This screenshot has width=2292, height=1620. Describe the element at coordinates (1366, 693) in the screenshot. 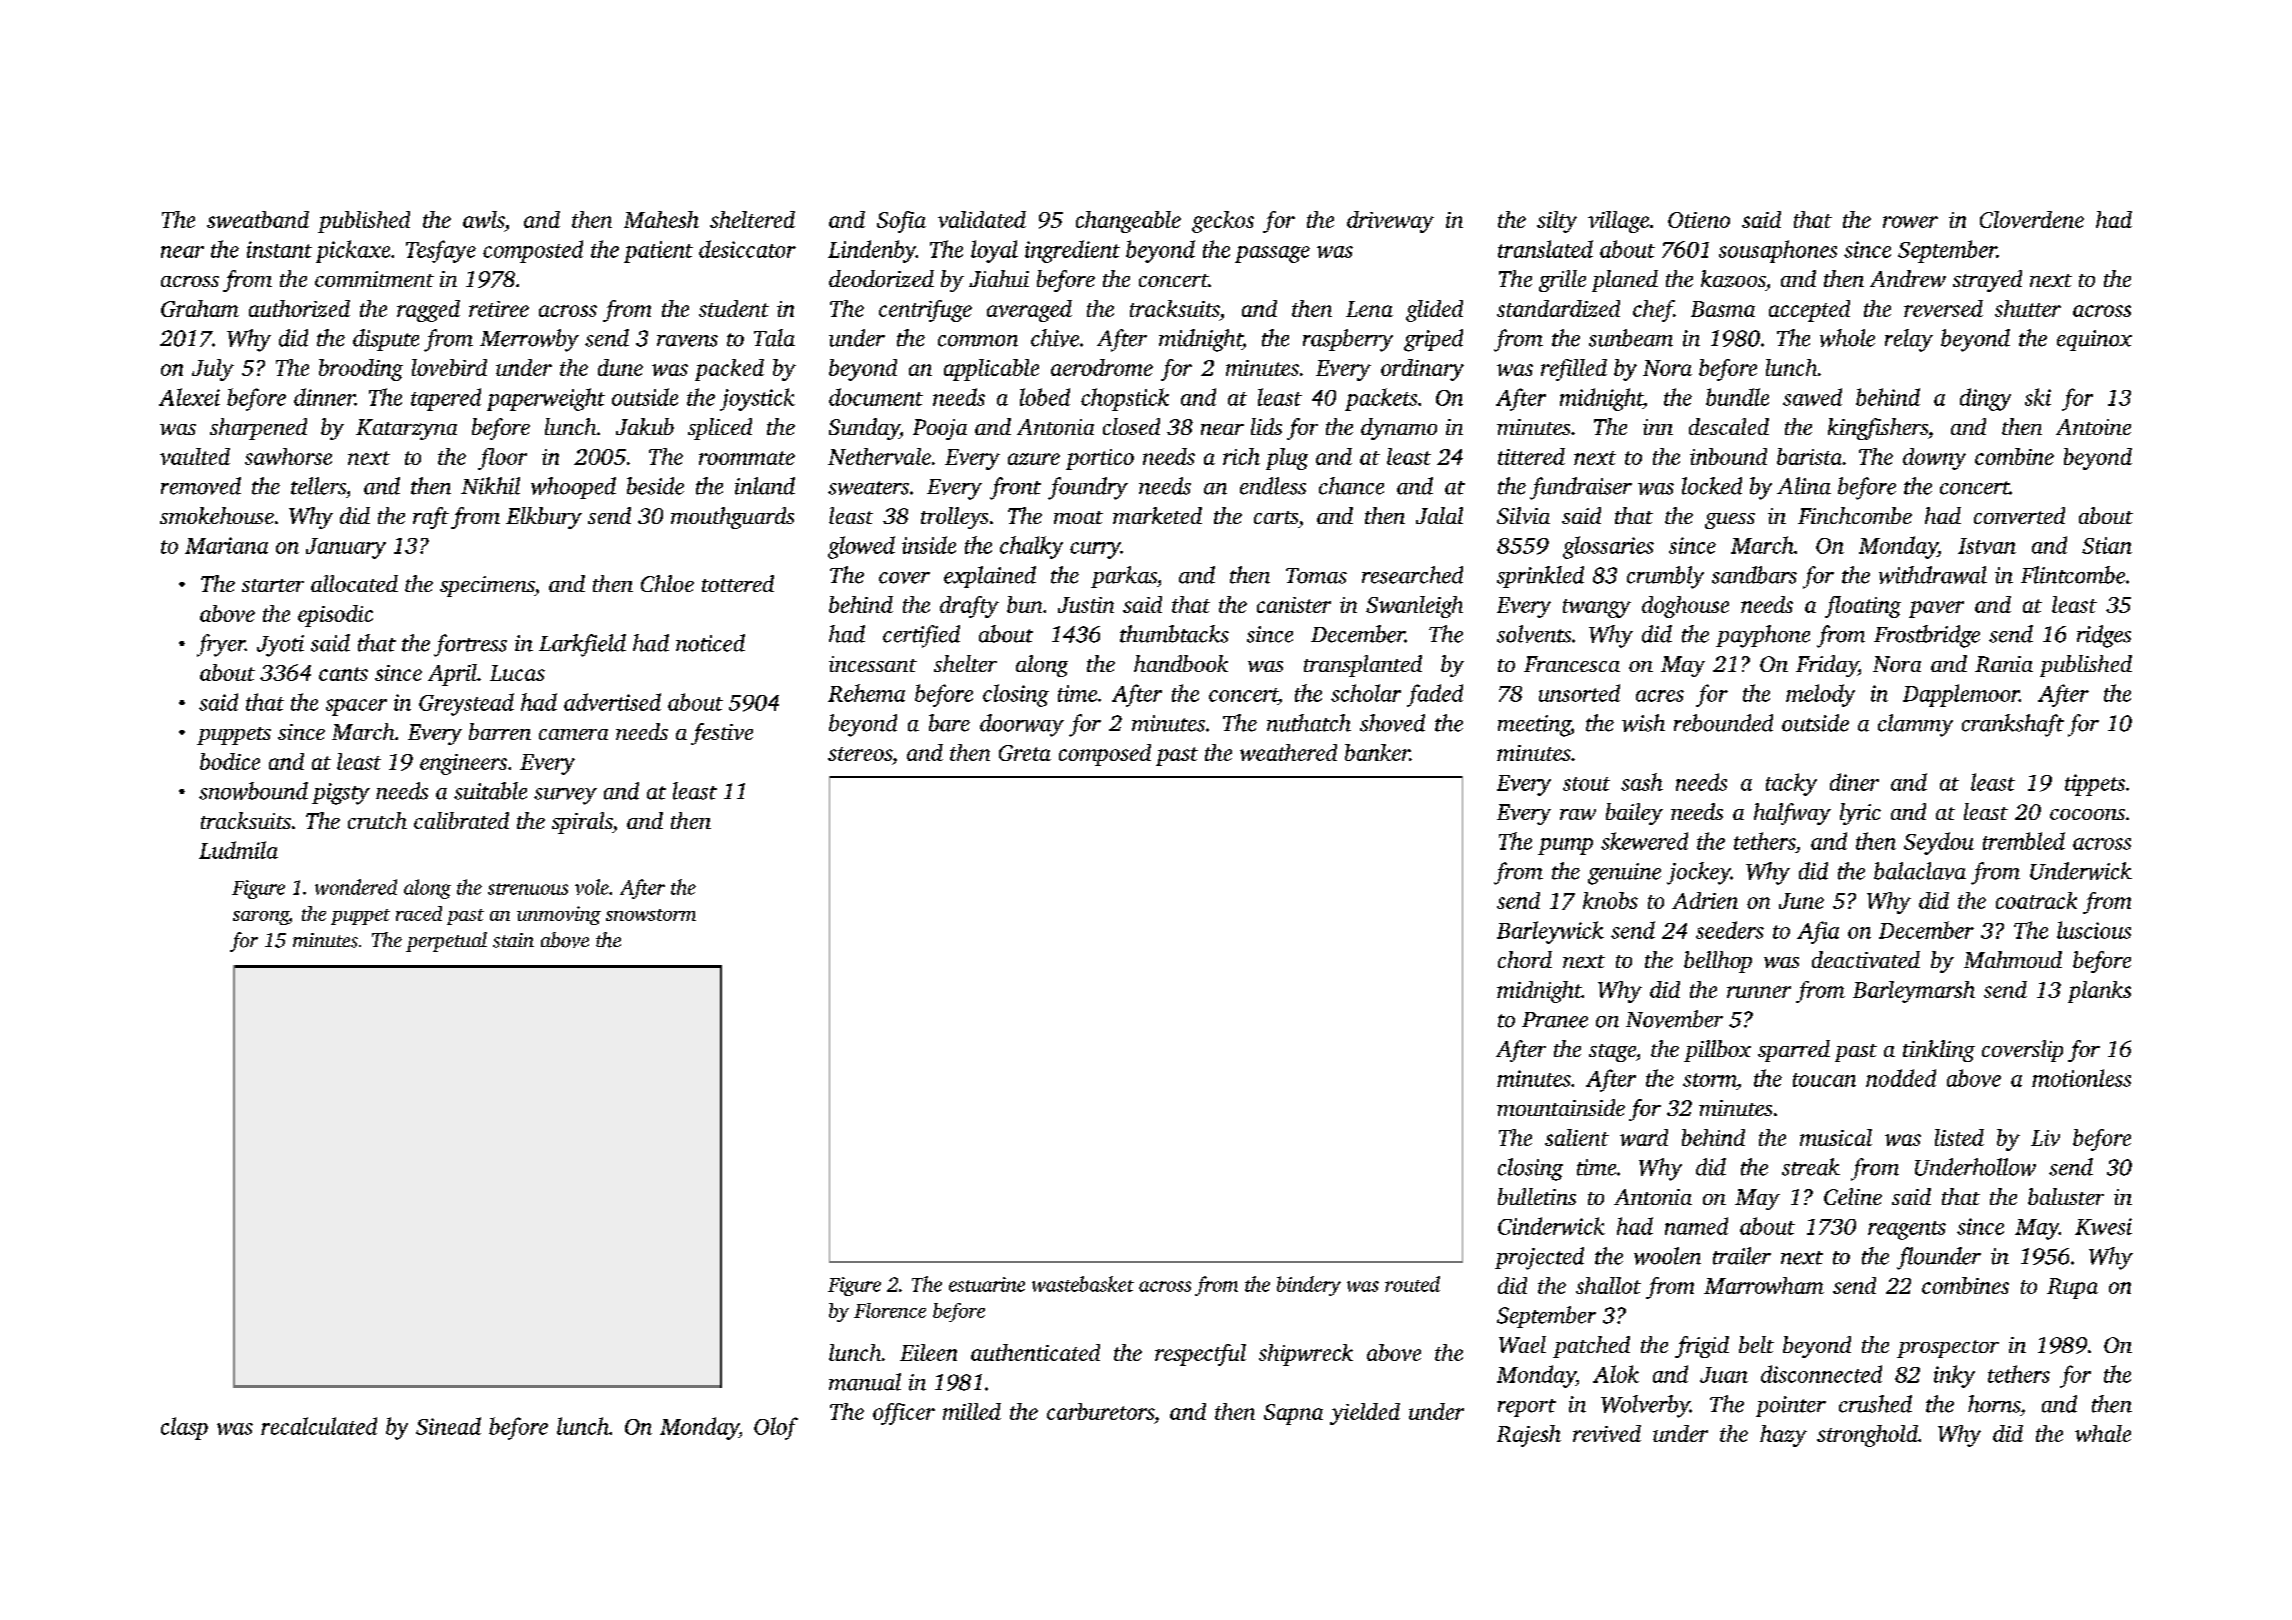

I see `scholar` at that location.
